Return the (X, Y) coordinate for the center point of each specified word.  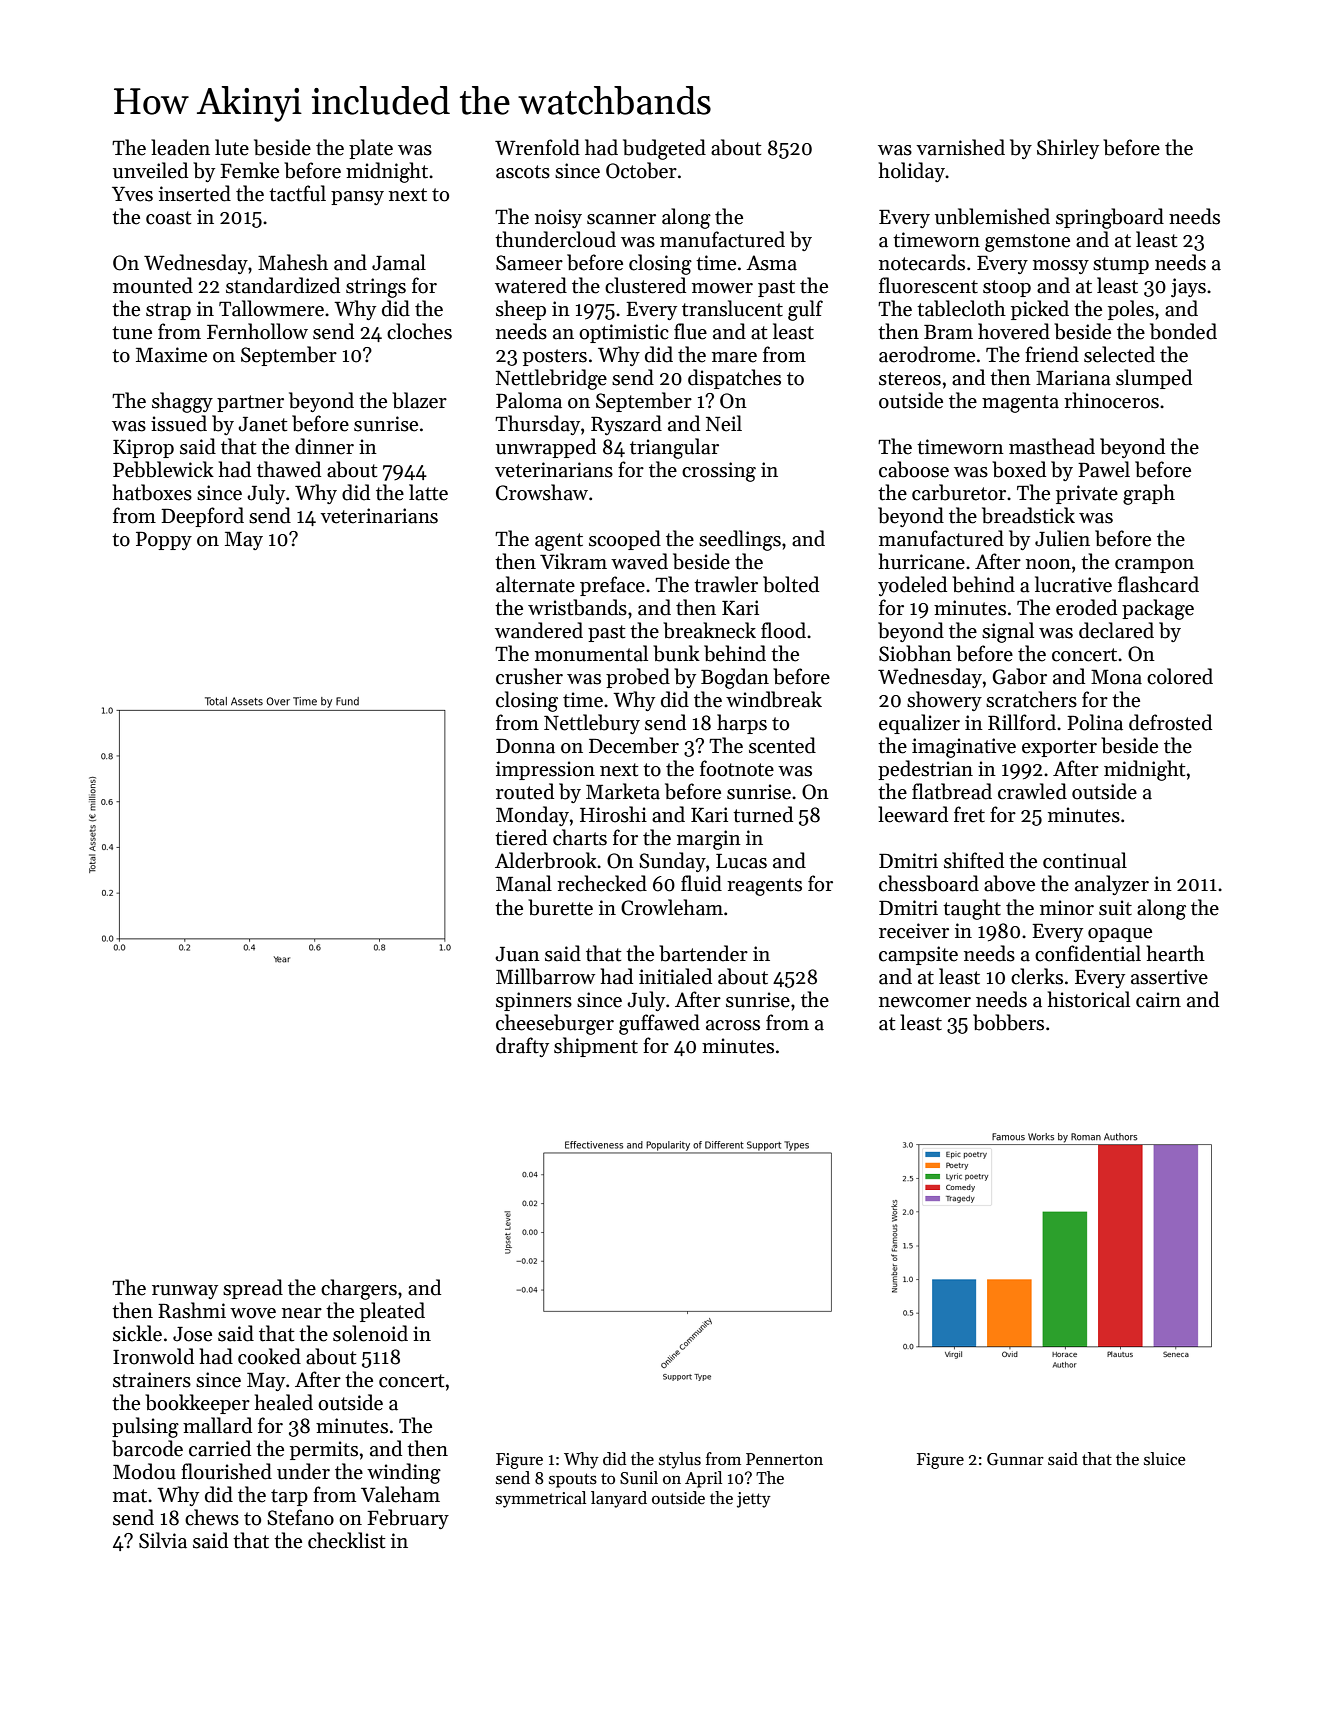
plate (371, 149)
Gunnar (1015, 1459)
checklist (347, 1540)
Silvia (163, 1540)
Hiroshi (613, 814)
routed (525, 791)
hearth (1176, 953)
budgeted (664, 149)
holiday (912, 172)
